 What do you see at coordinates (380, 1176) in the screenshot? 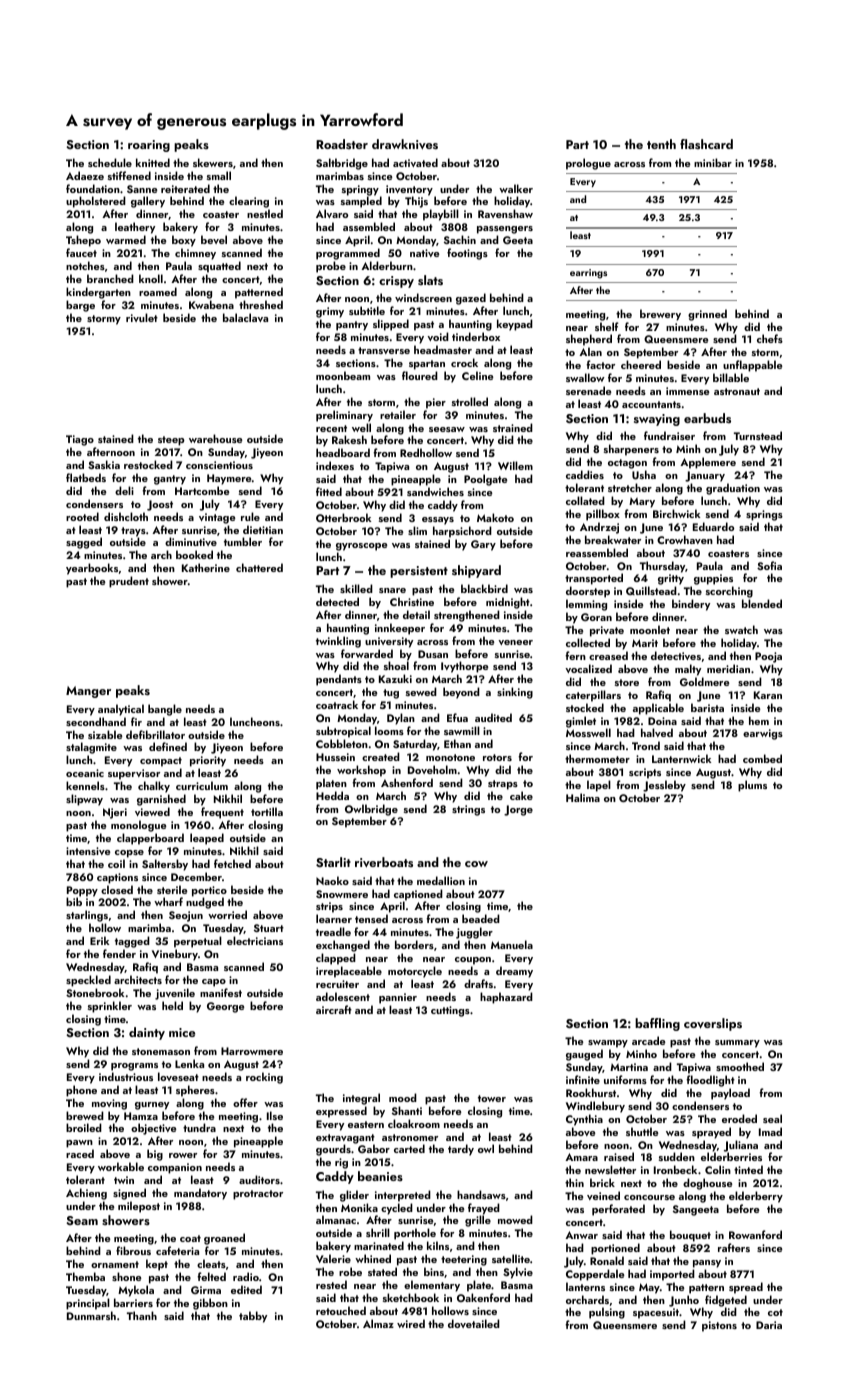
I see `beanies` at bounding box center [380, 1176].
